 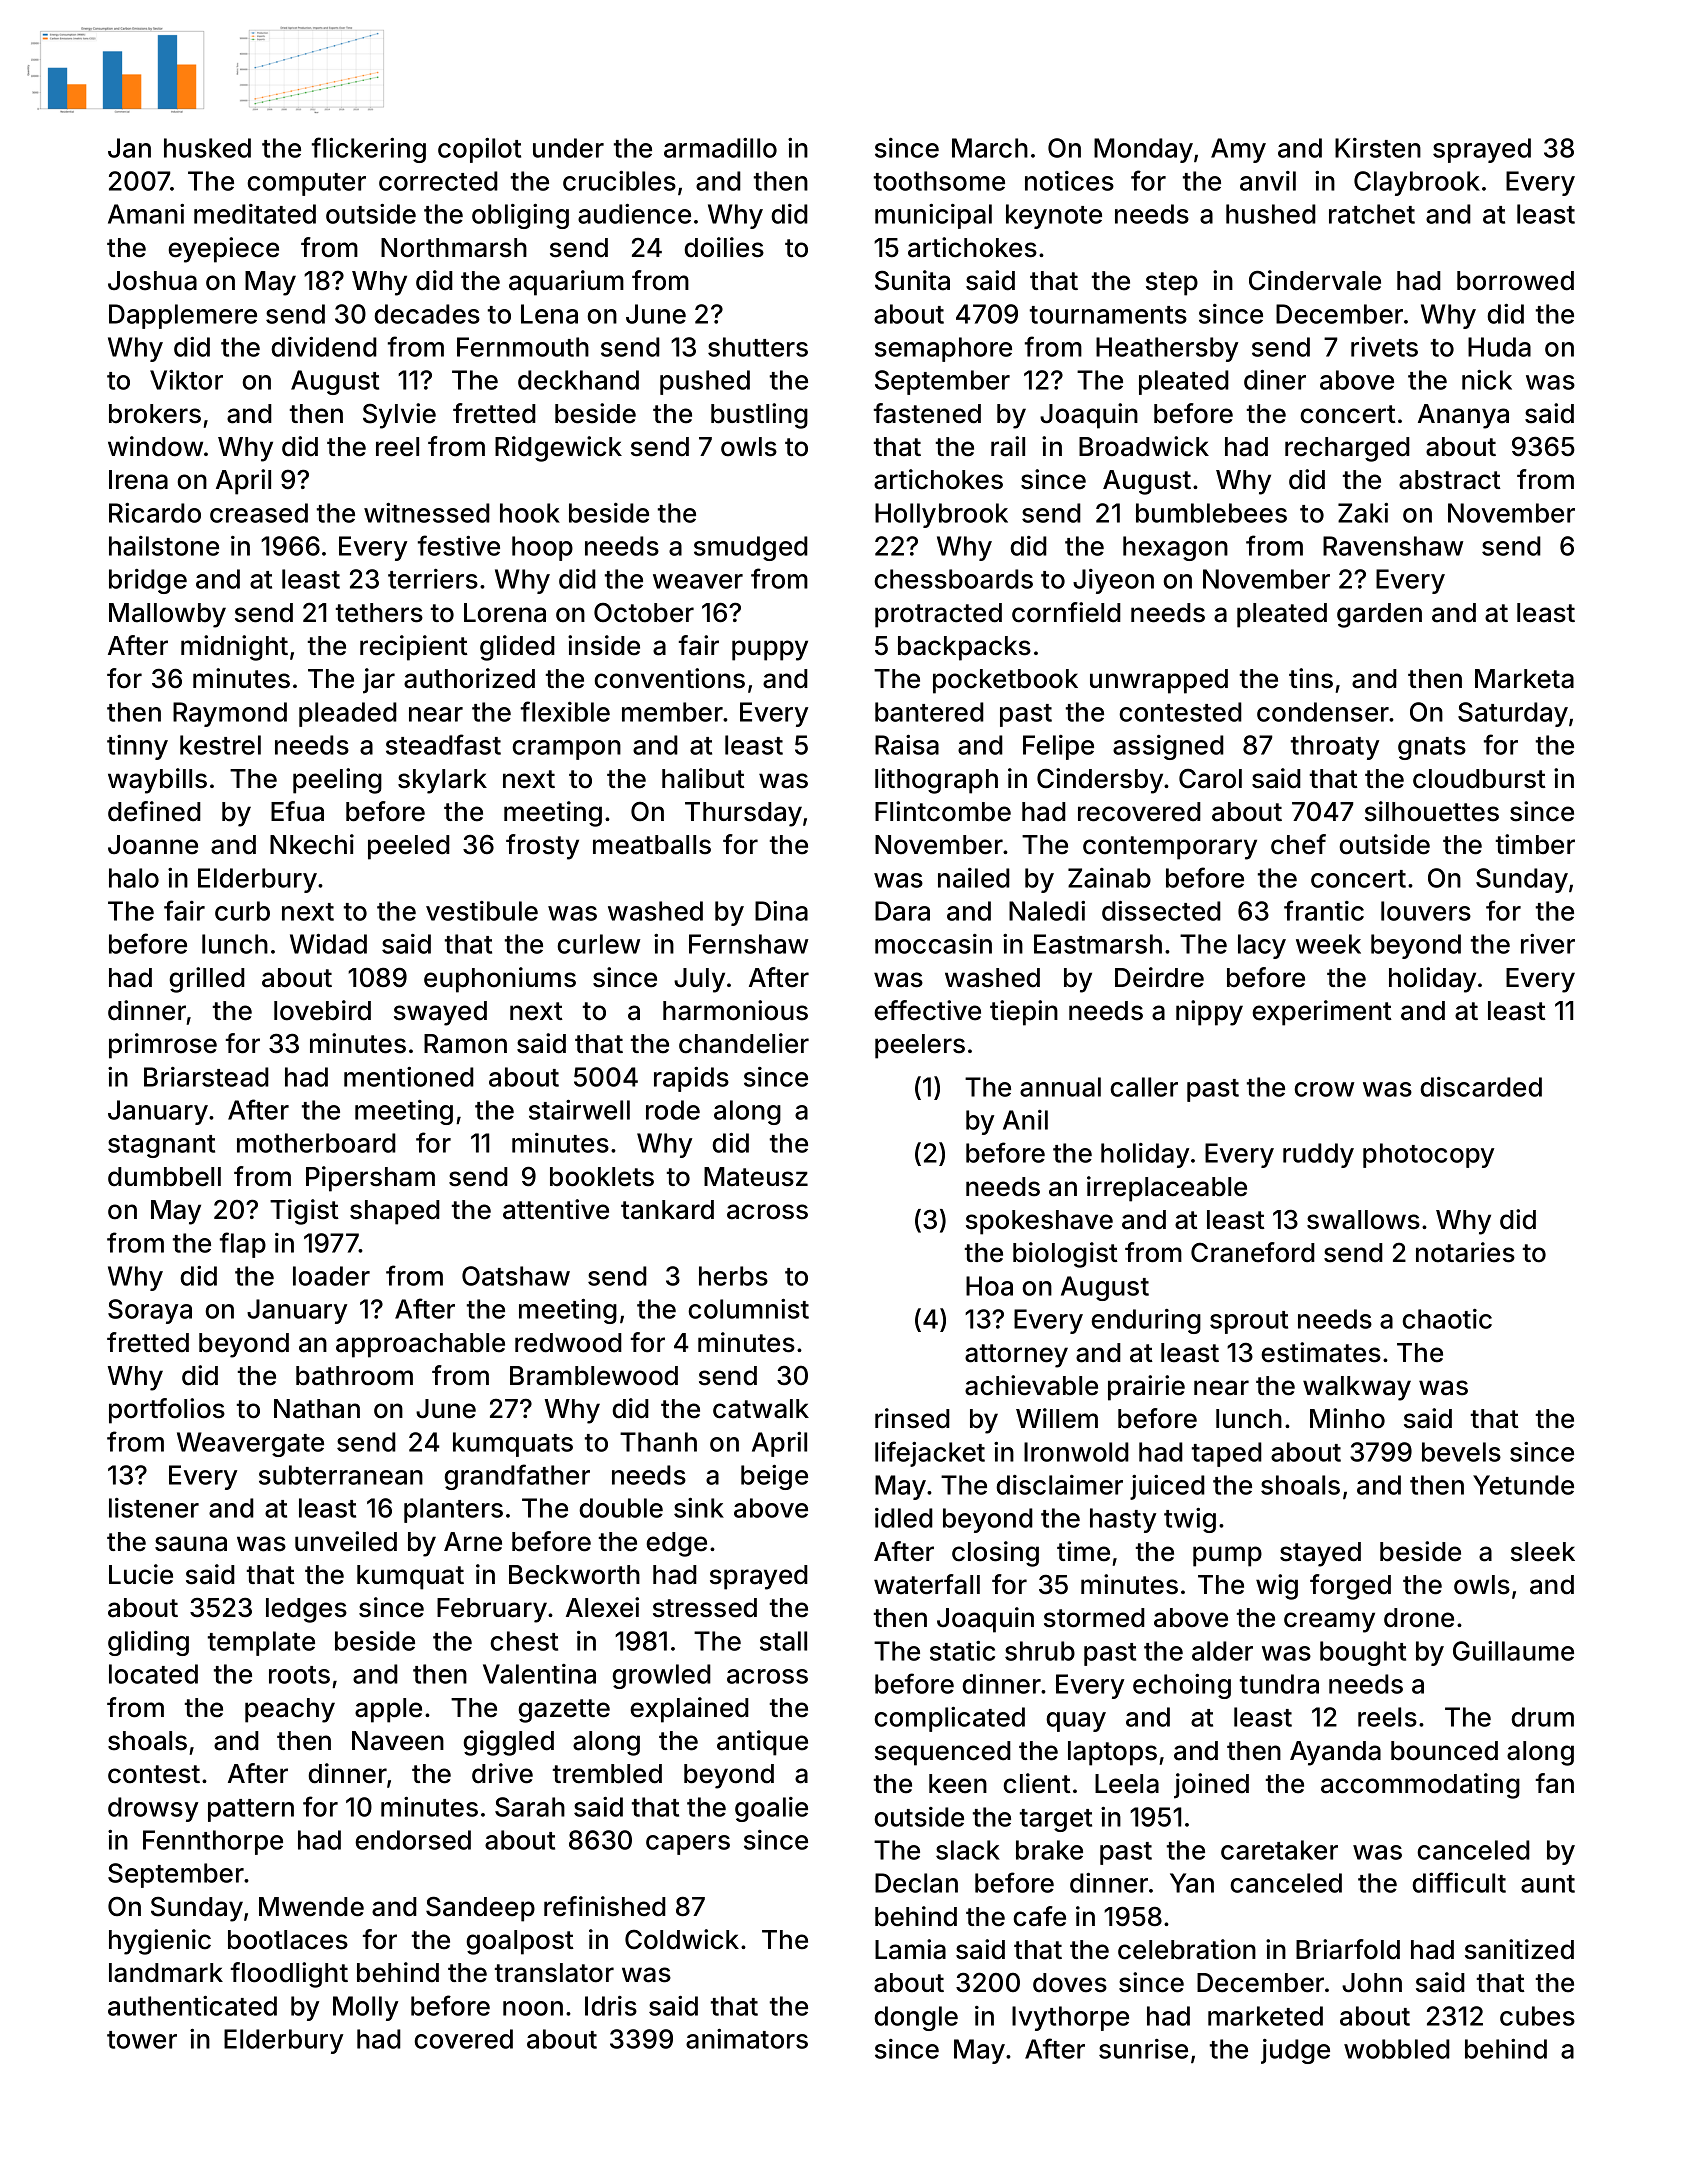 What do you see at coordinates (370, 1179) in the document?
I see `Pipersham` at bounding box center [370, 1179].
